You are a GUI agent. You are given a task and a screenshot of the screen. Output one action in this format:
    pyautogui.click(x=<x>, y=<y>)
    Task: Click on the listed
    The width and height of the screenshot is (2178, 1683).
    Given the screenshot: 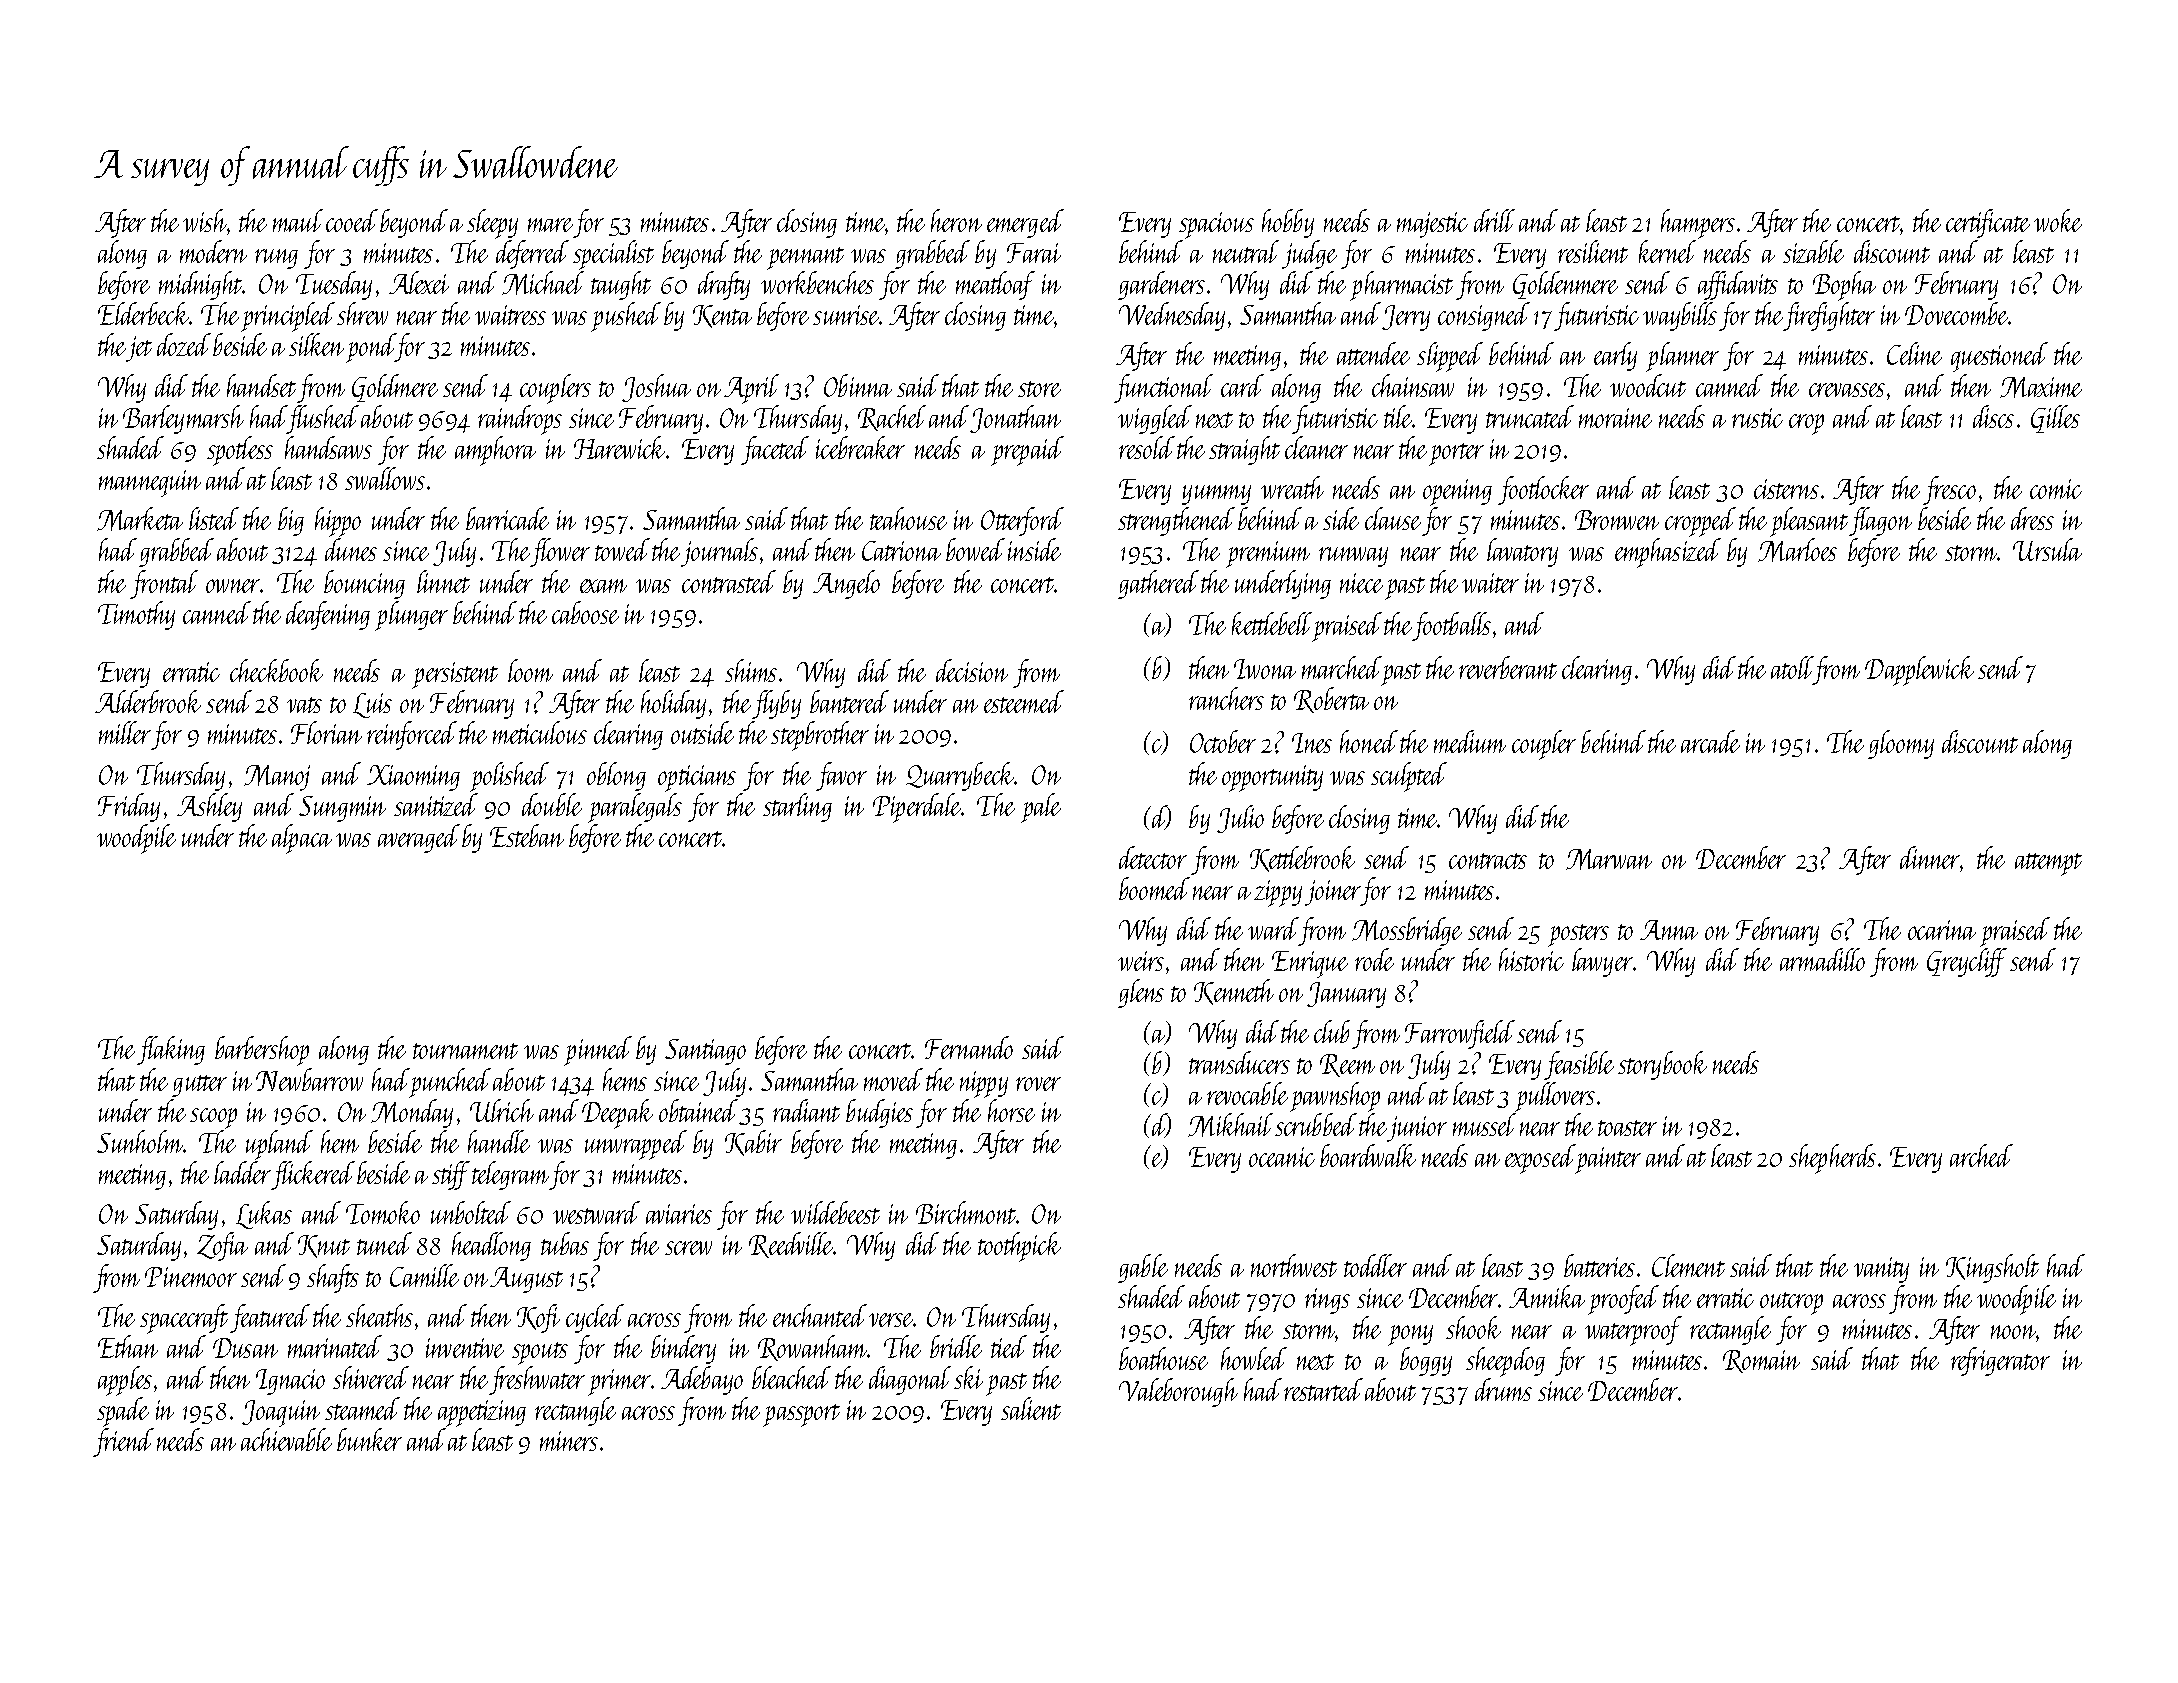 What is the action you would take?
    pyautogui.click(x=214, y=518)
